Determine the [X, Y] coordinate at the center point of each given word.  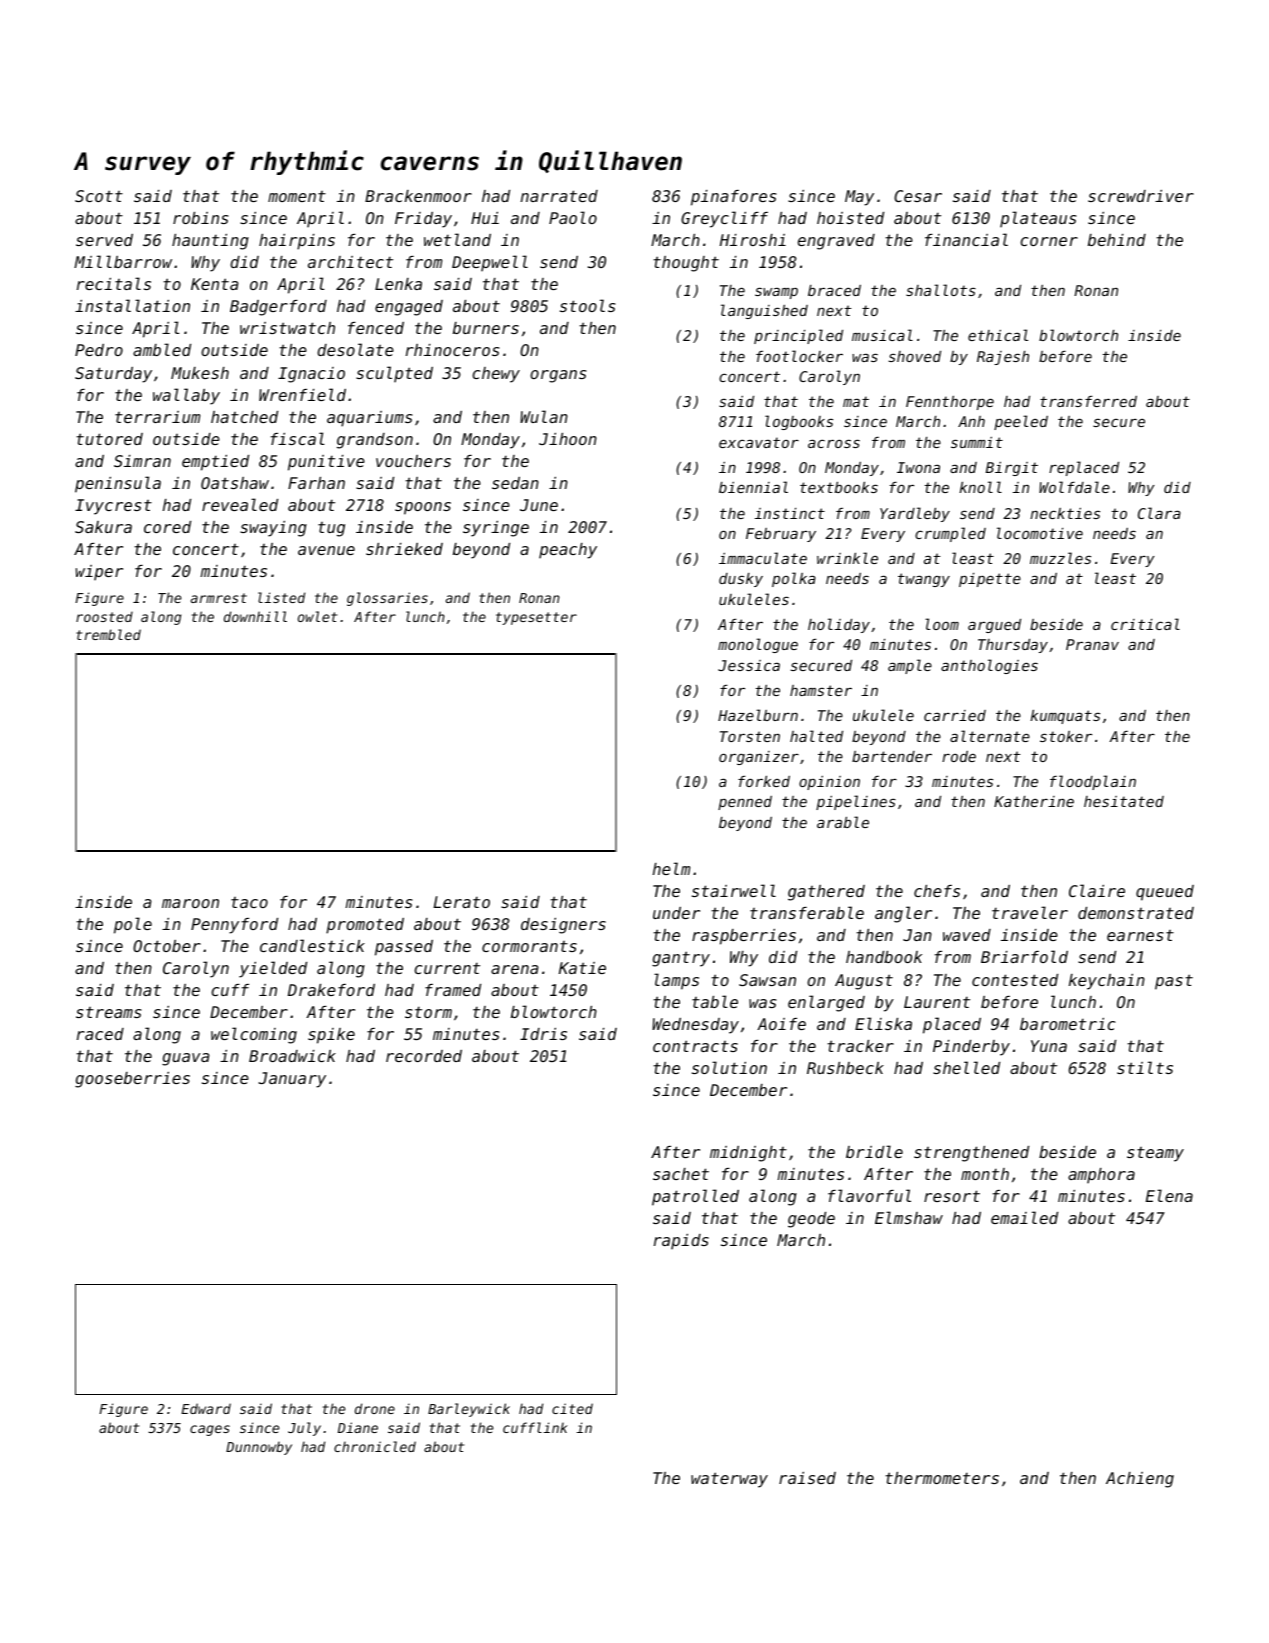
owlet [317, 616]
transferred [1088, 401]
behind [1117, 240]
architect [350, 262]
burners [486, 328]
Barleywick [469, 1410]
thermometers [942, 1478]
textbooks [839, 487]
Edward [206, 1408]
